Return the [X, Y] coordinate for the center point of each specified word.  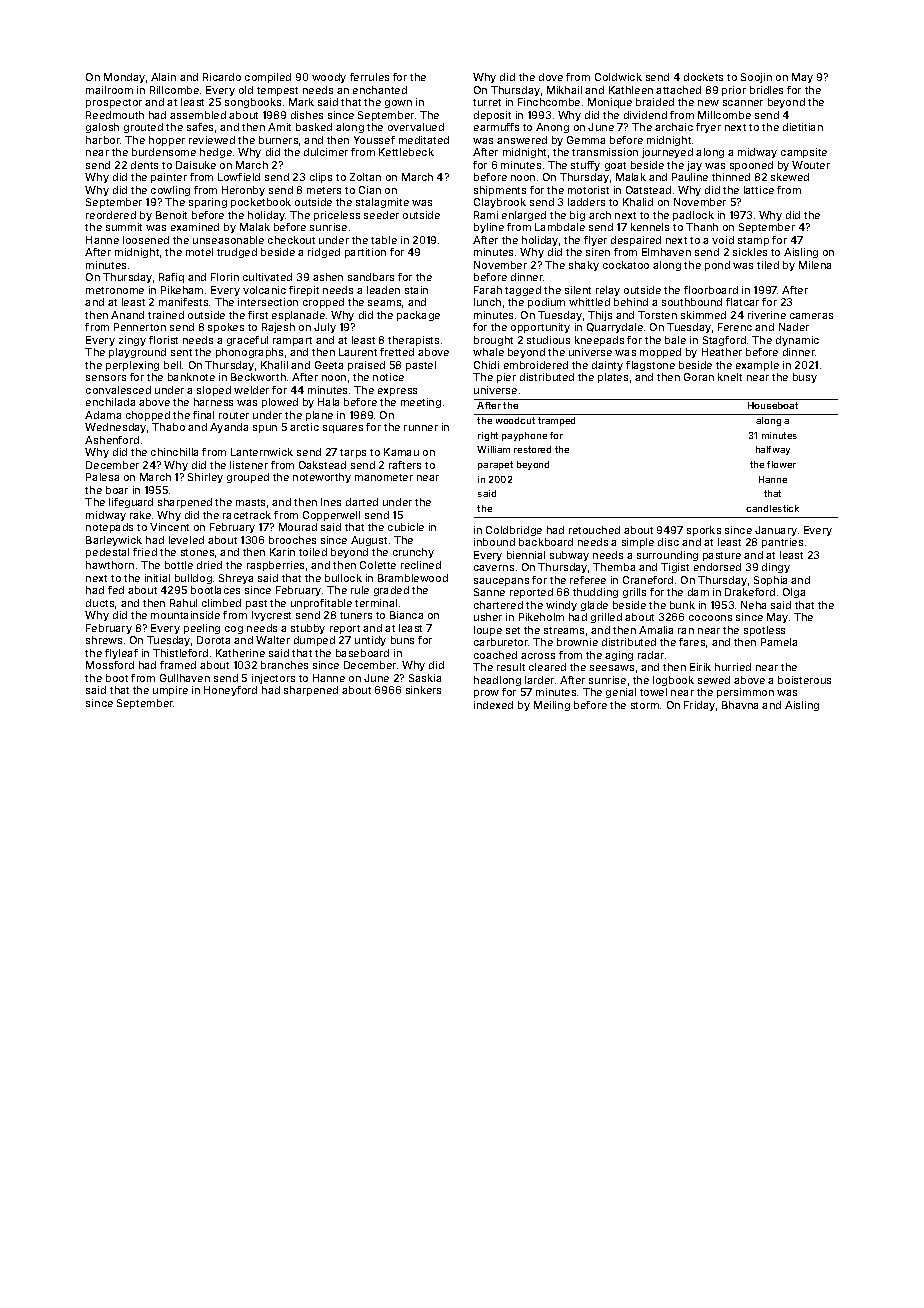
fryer [708, 128]
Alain [163, 77]
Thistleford [180, 653]
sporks [704, 531]
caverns [494, 568]
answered [522, 140]
